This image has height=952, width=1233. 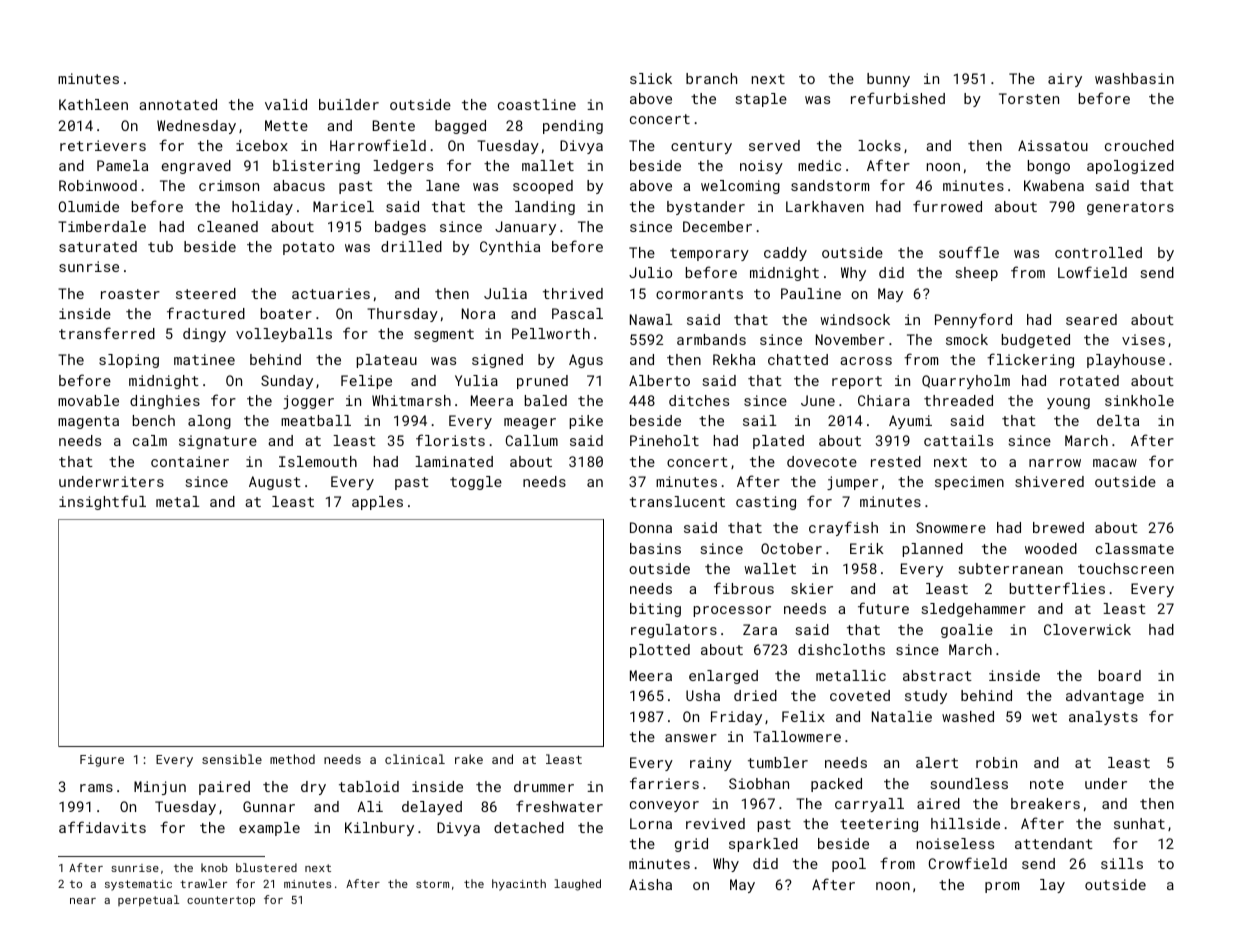 I want to click on plated, so click(x=778, y=442).
